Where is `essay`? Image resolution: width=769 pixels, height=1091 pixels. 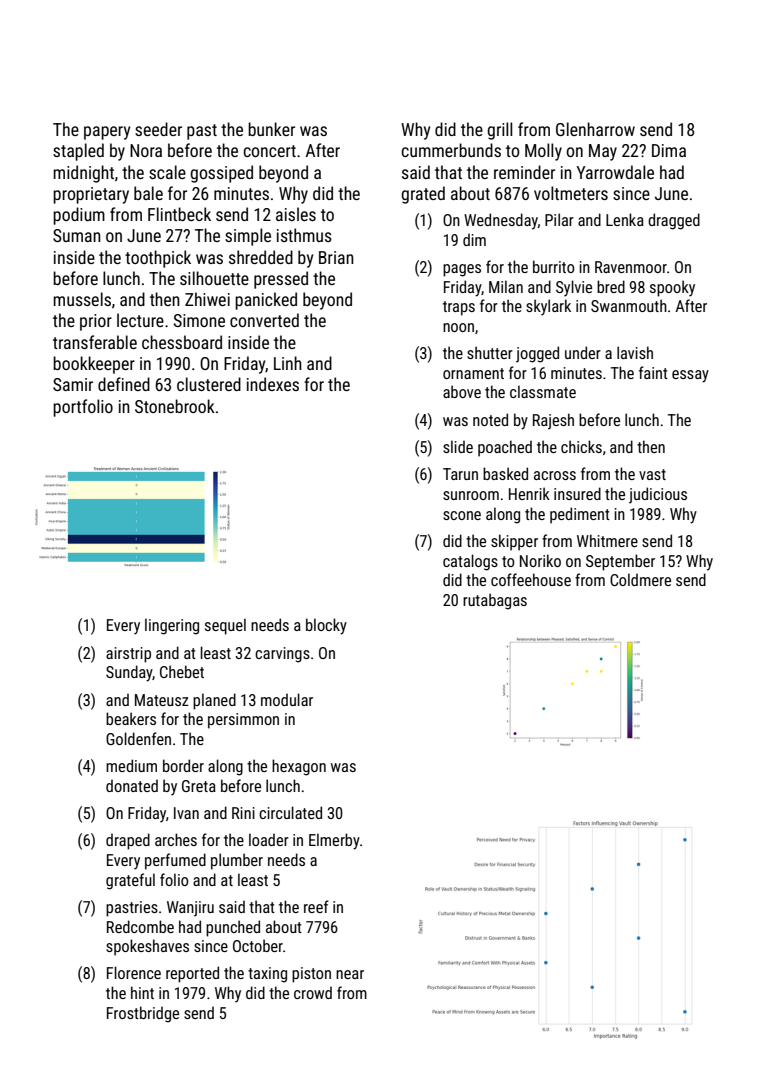
essay is located at coordinates (690, 376).
